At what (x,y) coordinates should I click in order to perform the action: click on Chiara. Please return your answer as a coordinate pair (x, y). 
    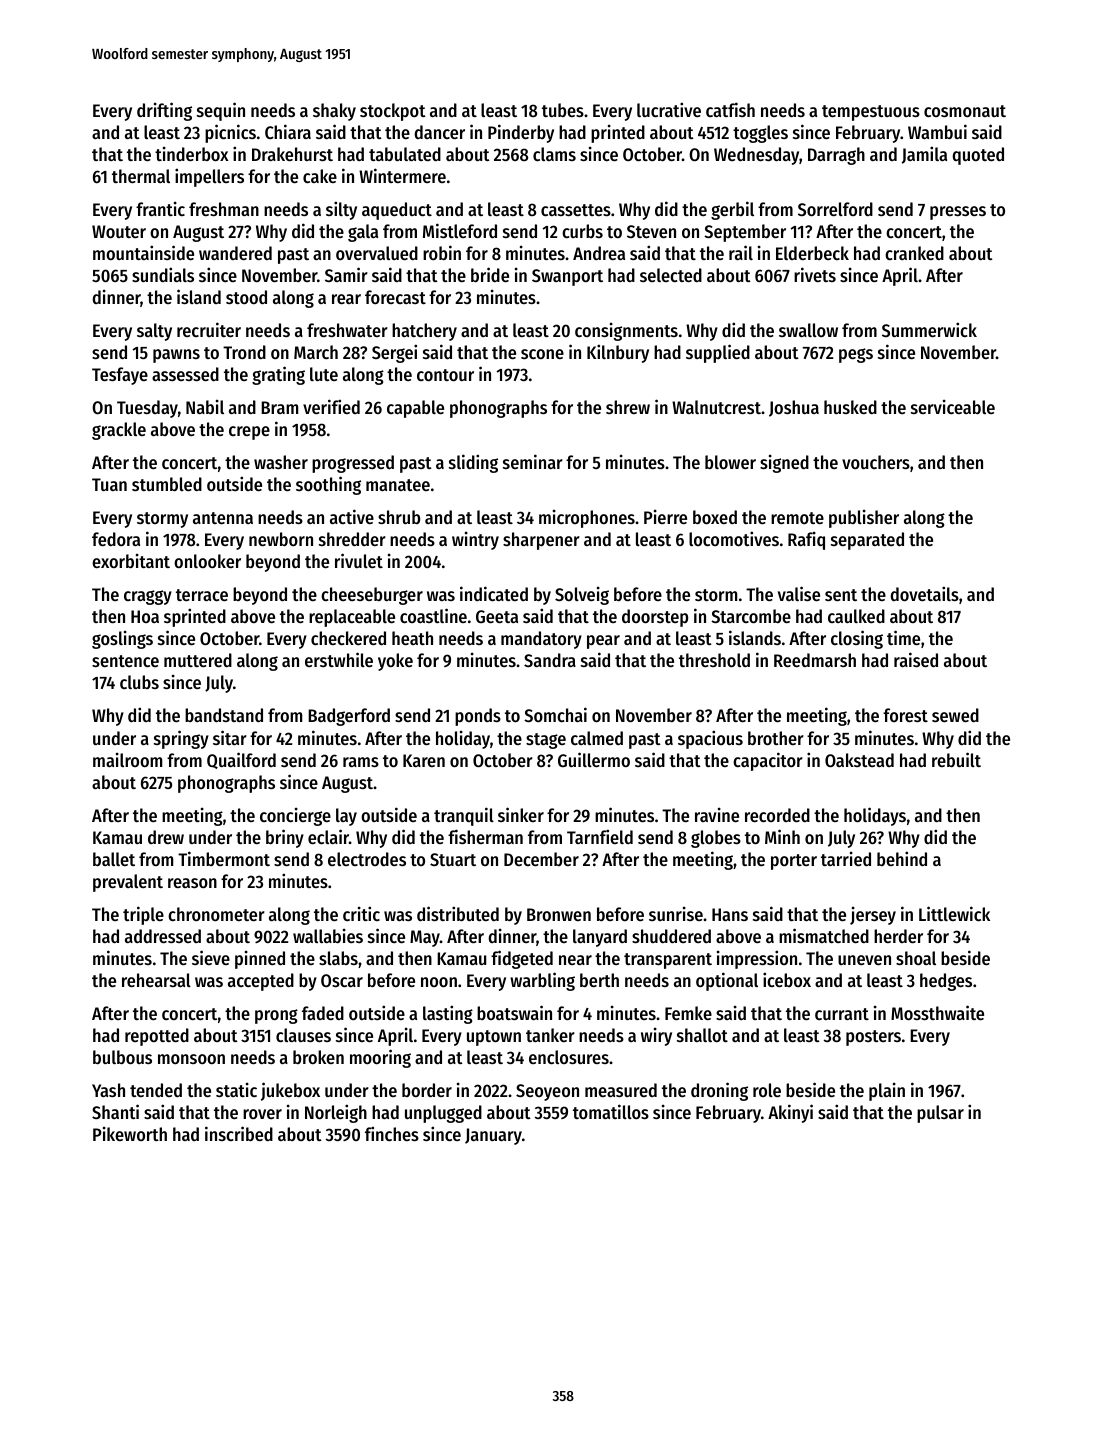
    Looking at the image, I should click on (288, 131).
